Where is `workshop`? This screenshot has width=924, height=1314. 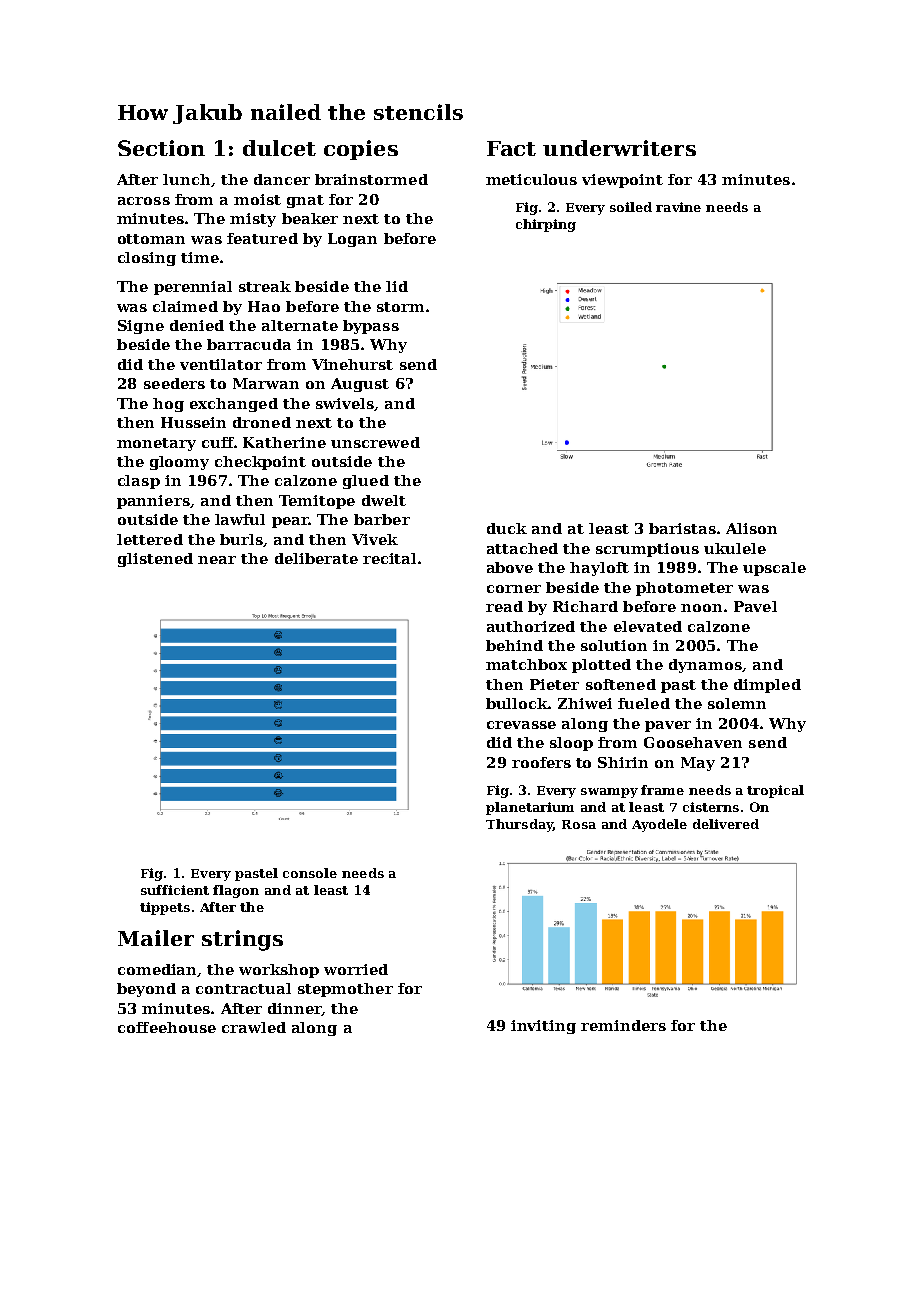 workshop is located at coordinates (279, 971).
